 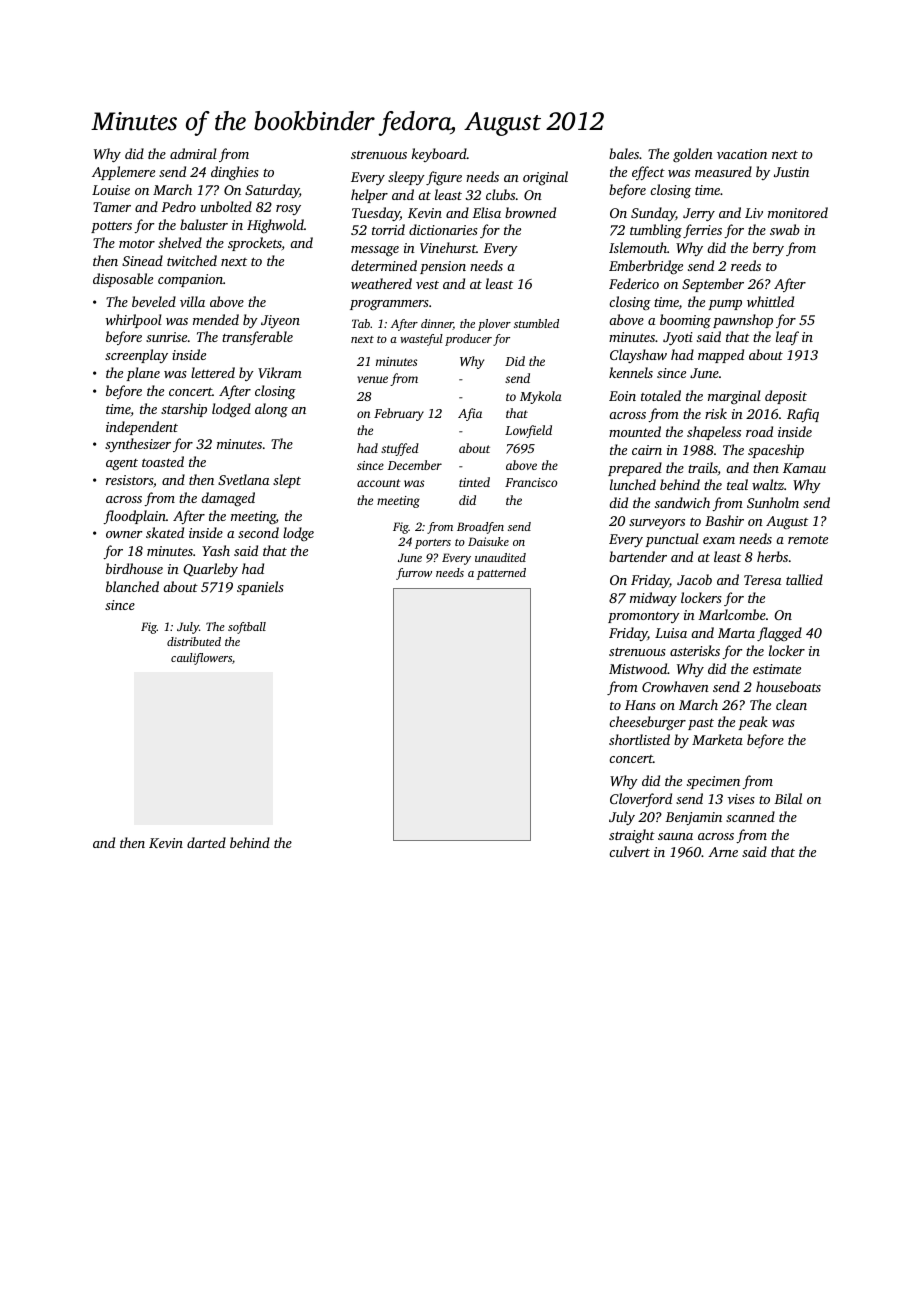 I want to click on softball, so click(x=247, y=628).
